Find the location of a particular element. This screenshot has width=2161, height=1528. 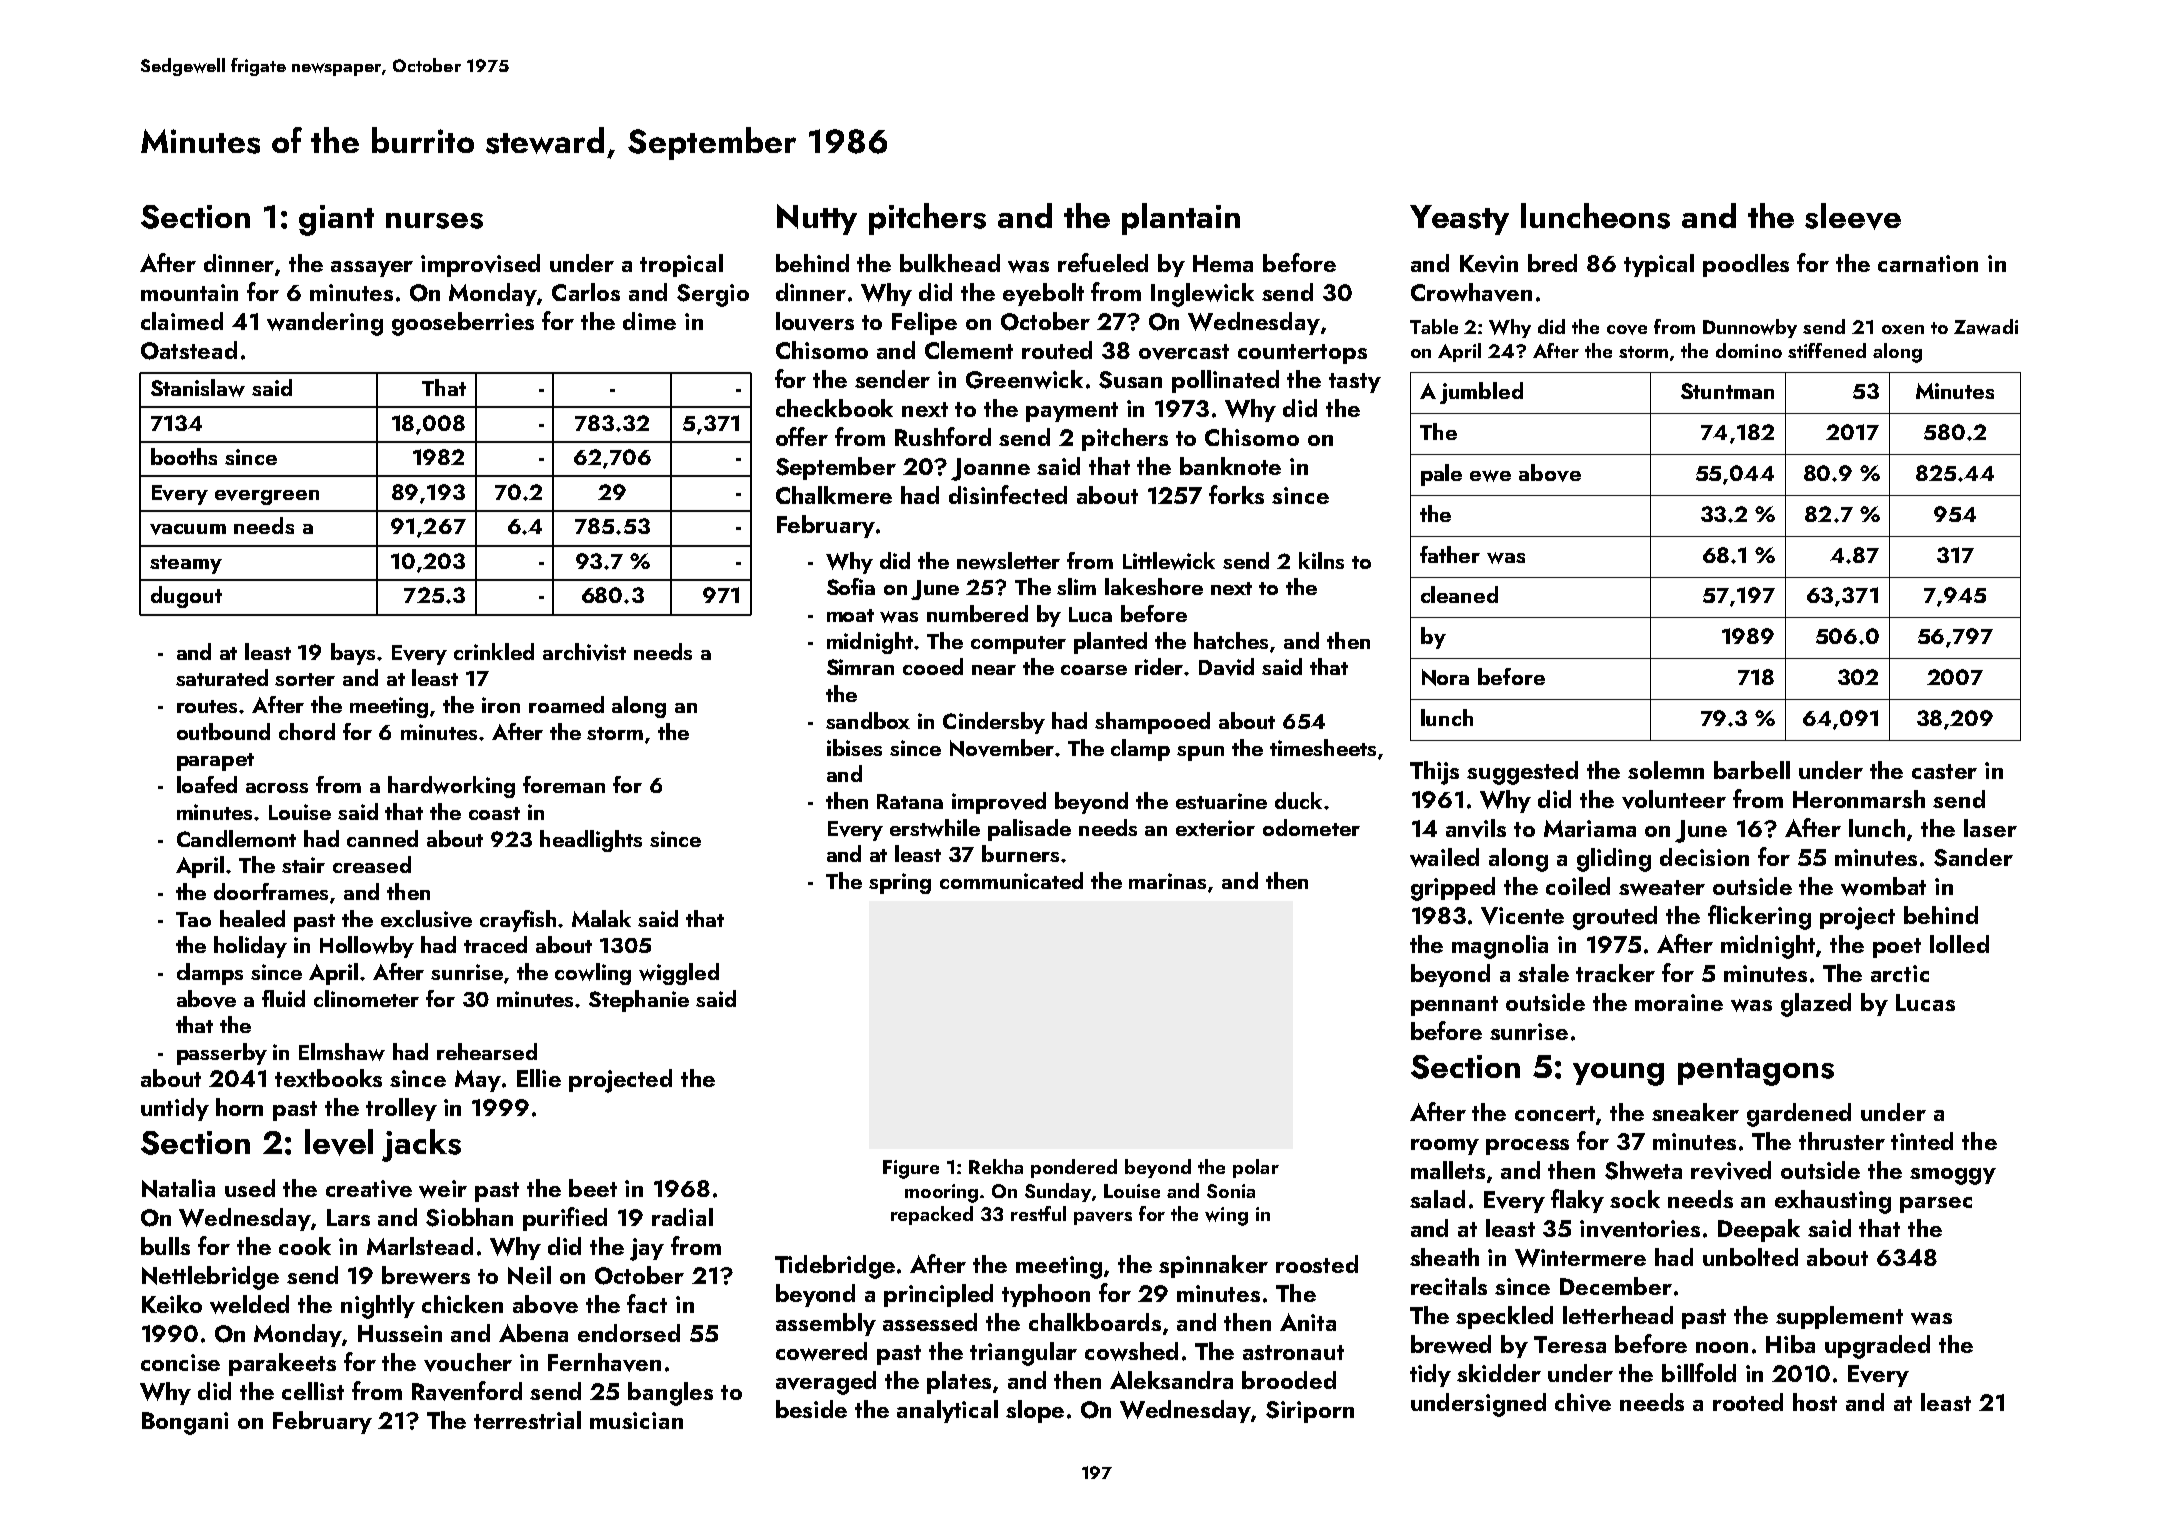

Joanne is located at coordinates (990, 469).
